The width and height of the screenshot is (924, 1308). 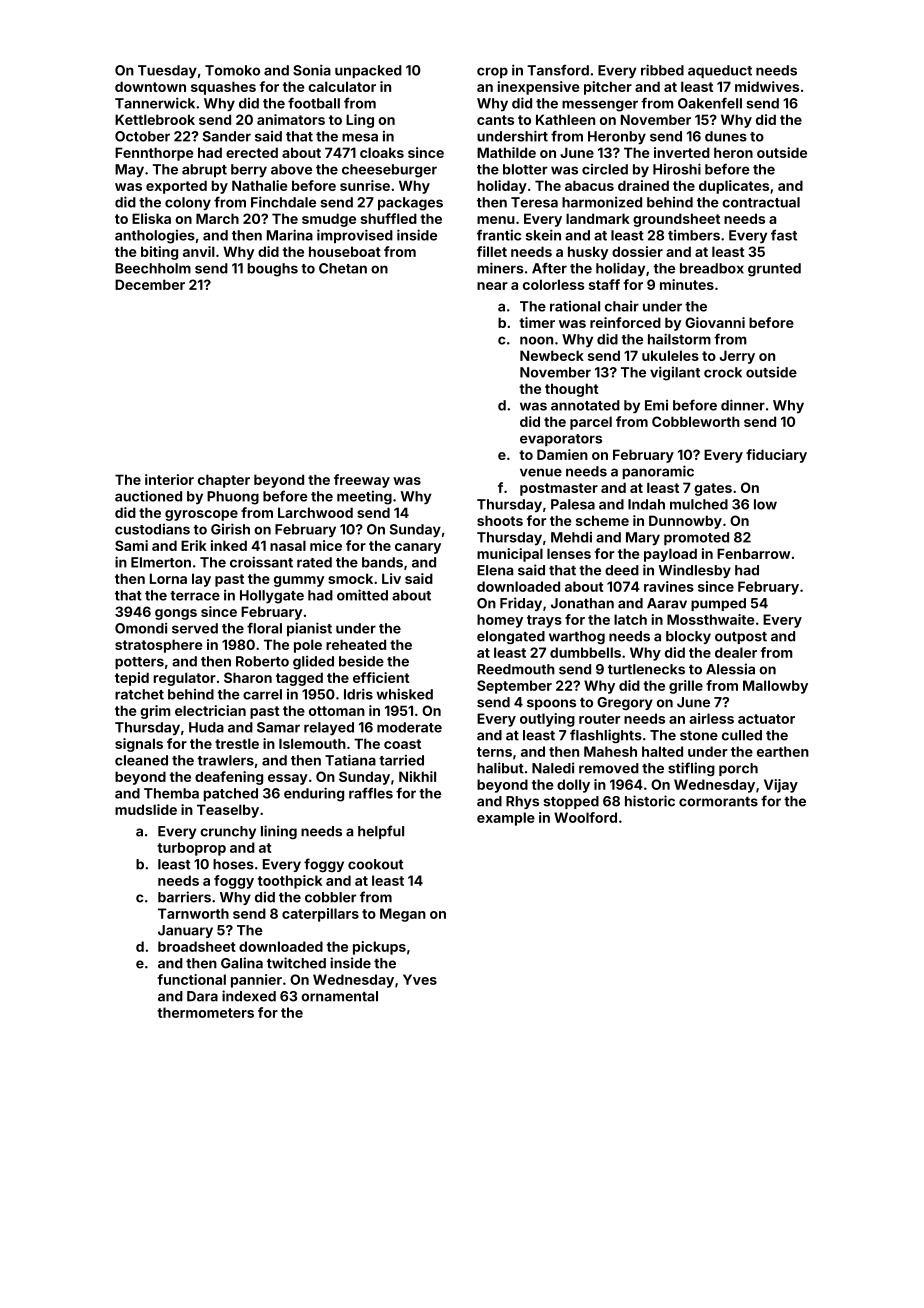 What do you see at coordinates (195, 628) in the screenshot?
I see `served` at bounding box center [195, 628].
